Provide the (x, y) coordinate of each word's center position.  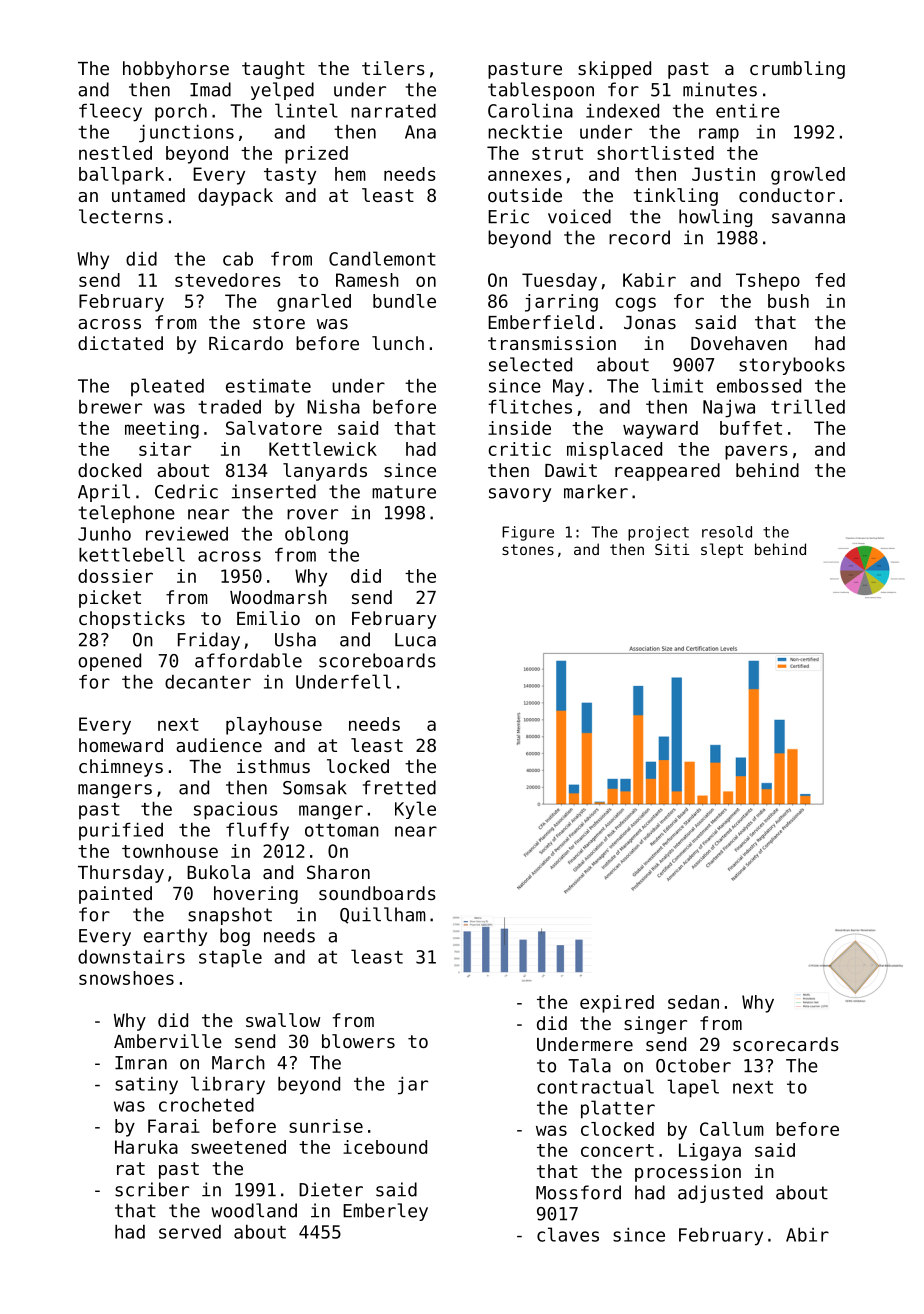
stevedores (228, 280)
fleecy (110, 112)
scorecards (786, 1044)
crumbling (797, 70)
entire (748, 111)
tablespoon (541, 91)
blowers (358, 1041)
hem (350, 174)
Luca (415, 640)
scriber (152, 1189)
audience (219, 745)
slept (722, 550)
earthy (175, 937)
